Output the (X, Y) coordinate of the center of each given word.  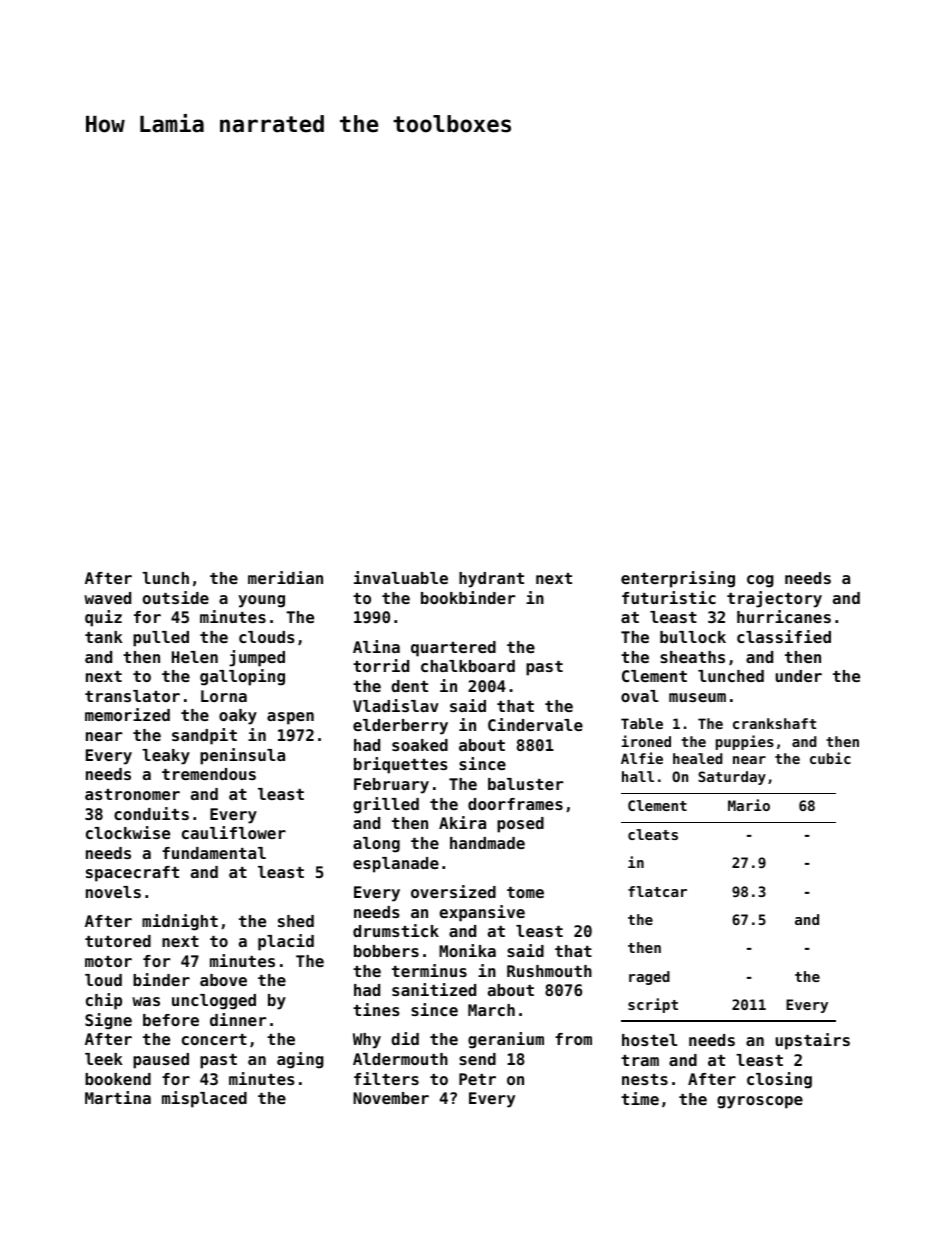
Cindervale (535, 724)
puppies (745, 742)
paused (161, 1061)
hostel (650, 1040)
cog (760, 581)
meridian (285, 577)
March (491, 1010)
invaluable (401, 577)
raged (649, 978)
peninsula (242, 756)
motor (108, 961)
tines (376, 1009)
